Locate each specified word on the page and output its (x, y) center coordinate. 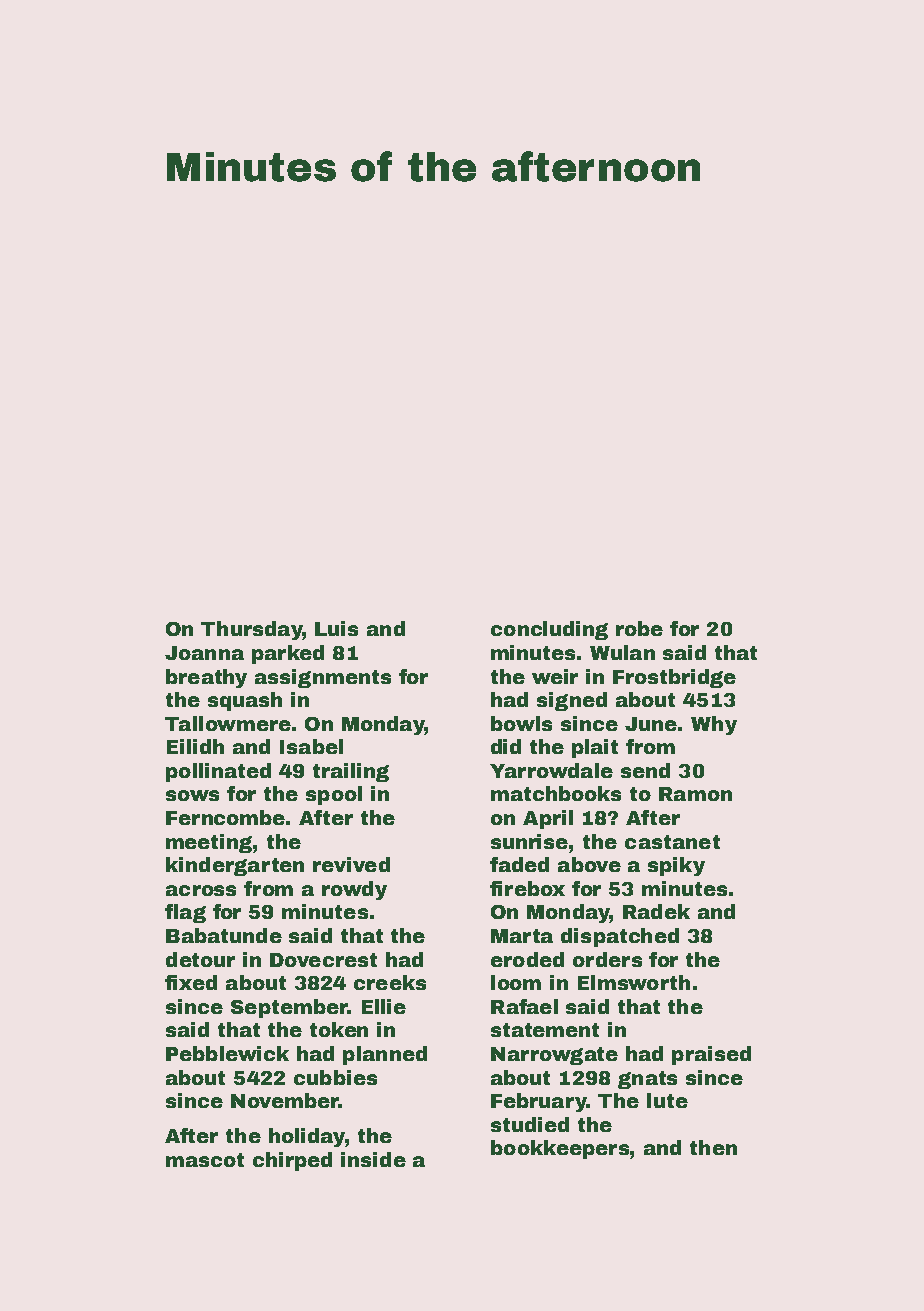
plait (595, 748)
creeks (390, 982)
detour (200, 959)
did (506, 746)
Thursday (251, 630)
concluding (549, 630)
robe (639, 628)
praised (711, 1055)
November (285, 1100)
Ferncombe (226, 817)
